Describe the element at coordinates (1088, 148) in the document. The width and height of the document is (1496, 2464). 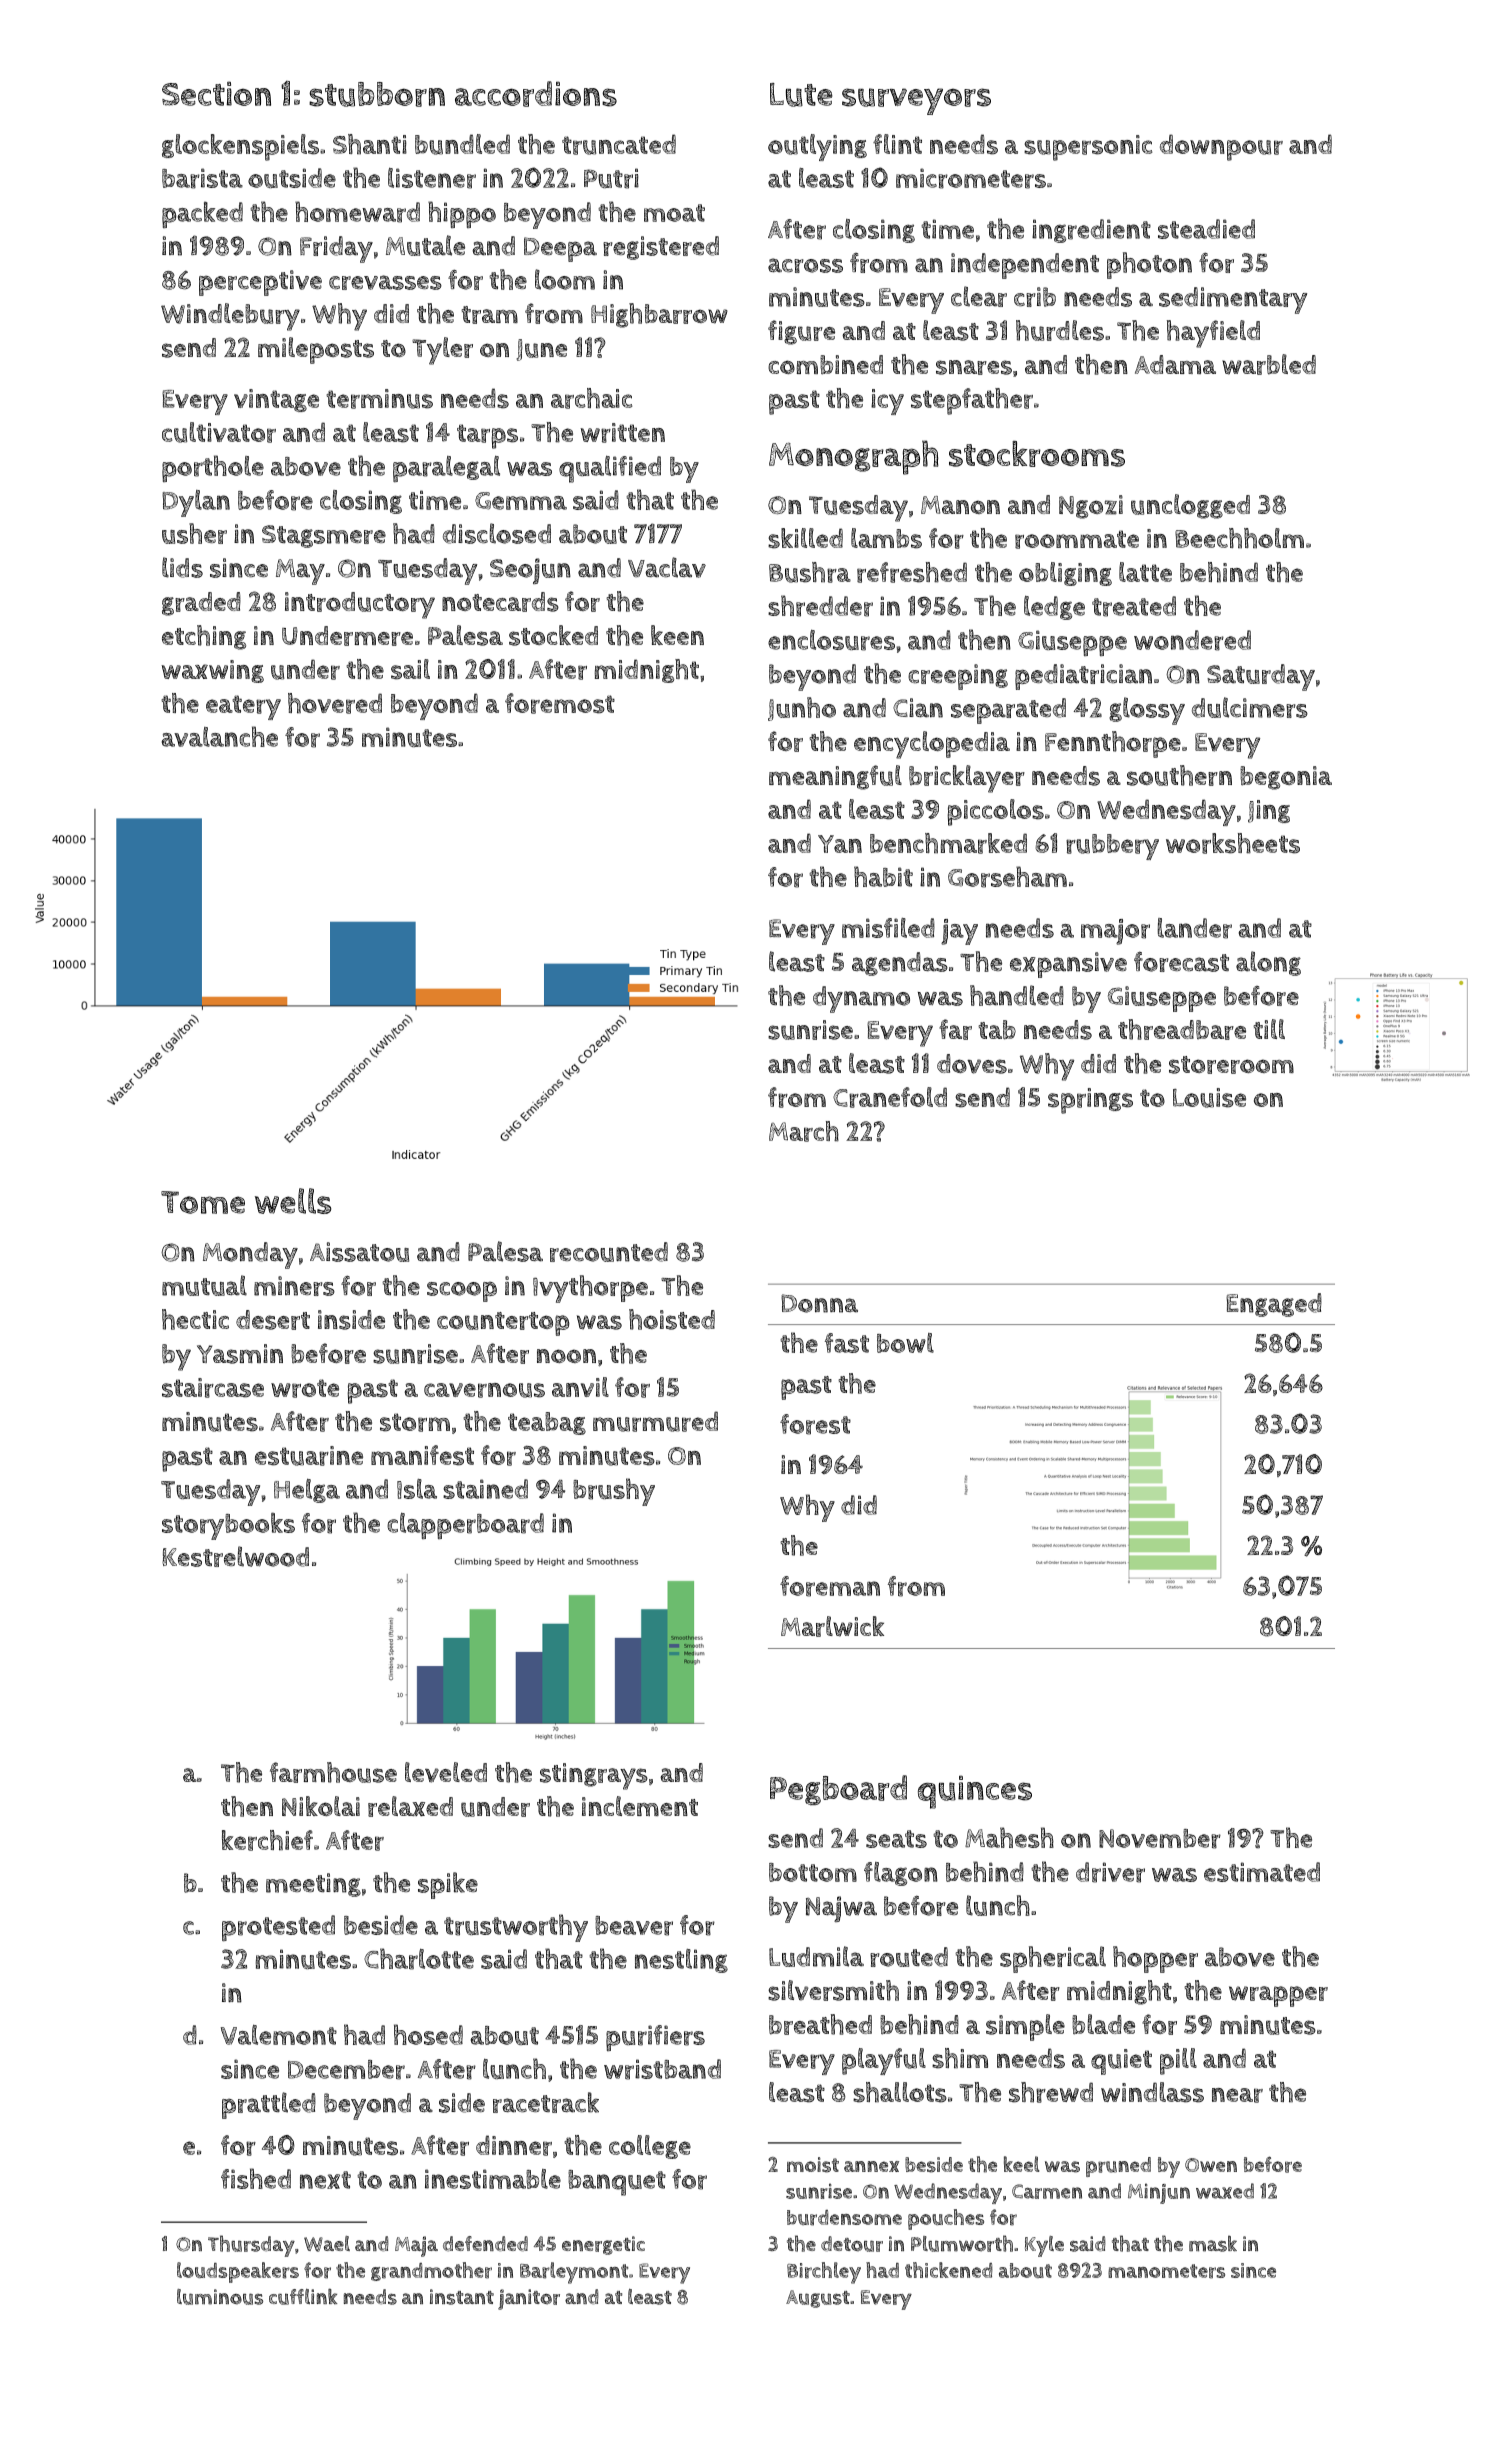
I see `supersonic` at that location.
